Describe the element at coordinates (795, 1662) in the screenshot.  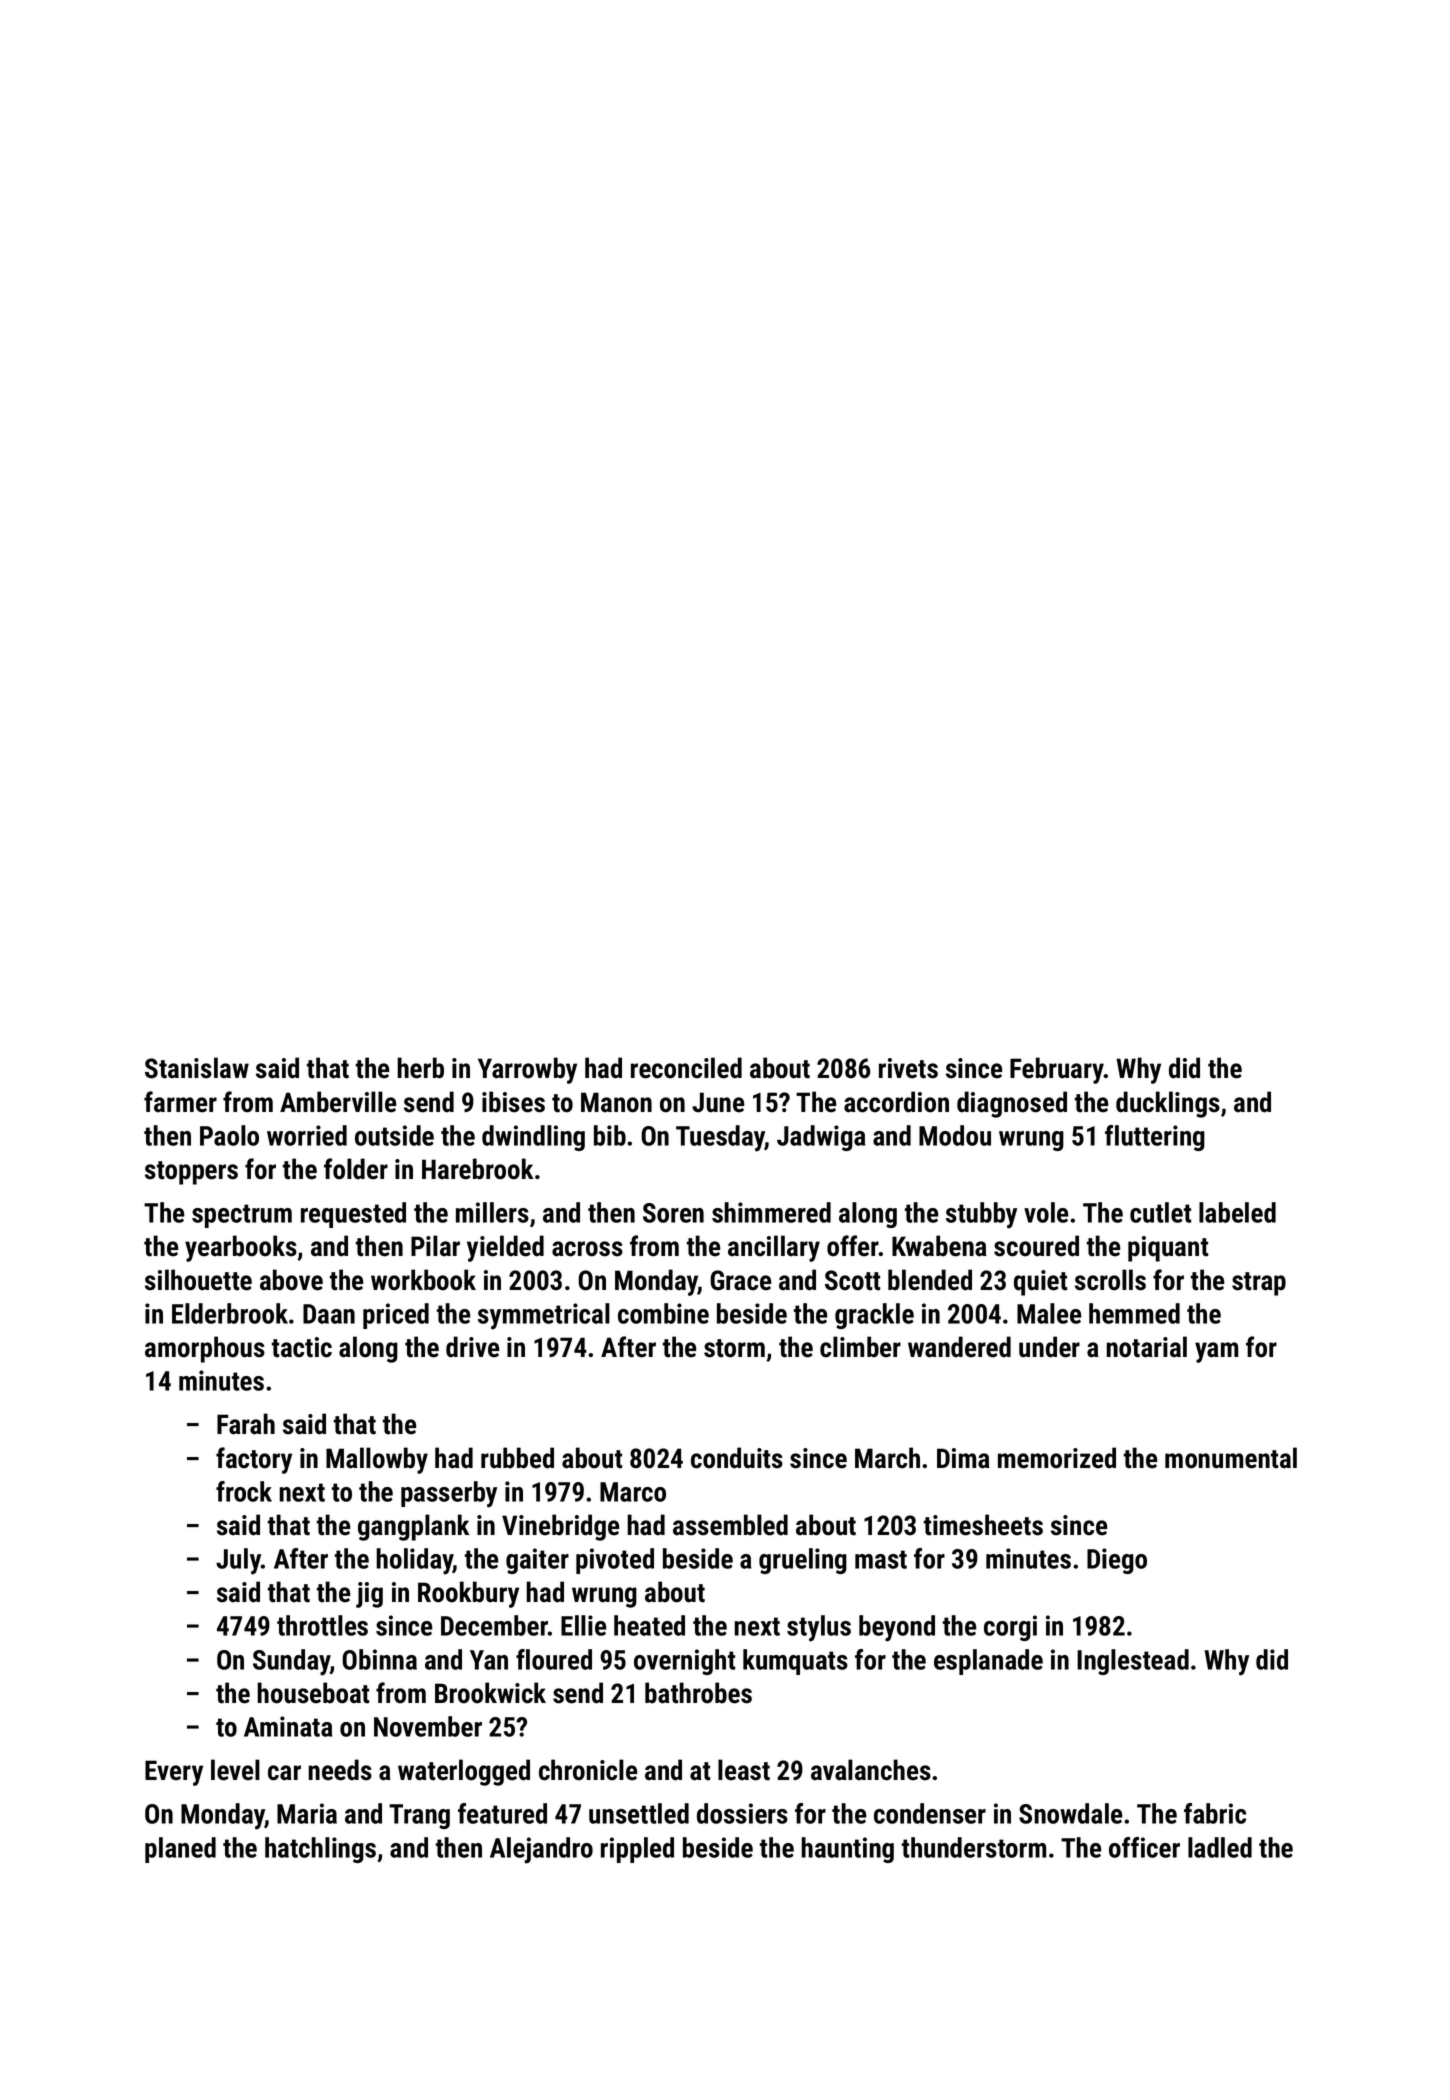
I see `kumquats` at that location.
